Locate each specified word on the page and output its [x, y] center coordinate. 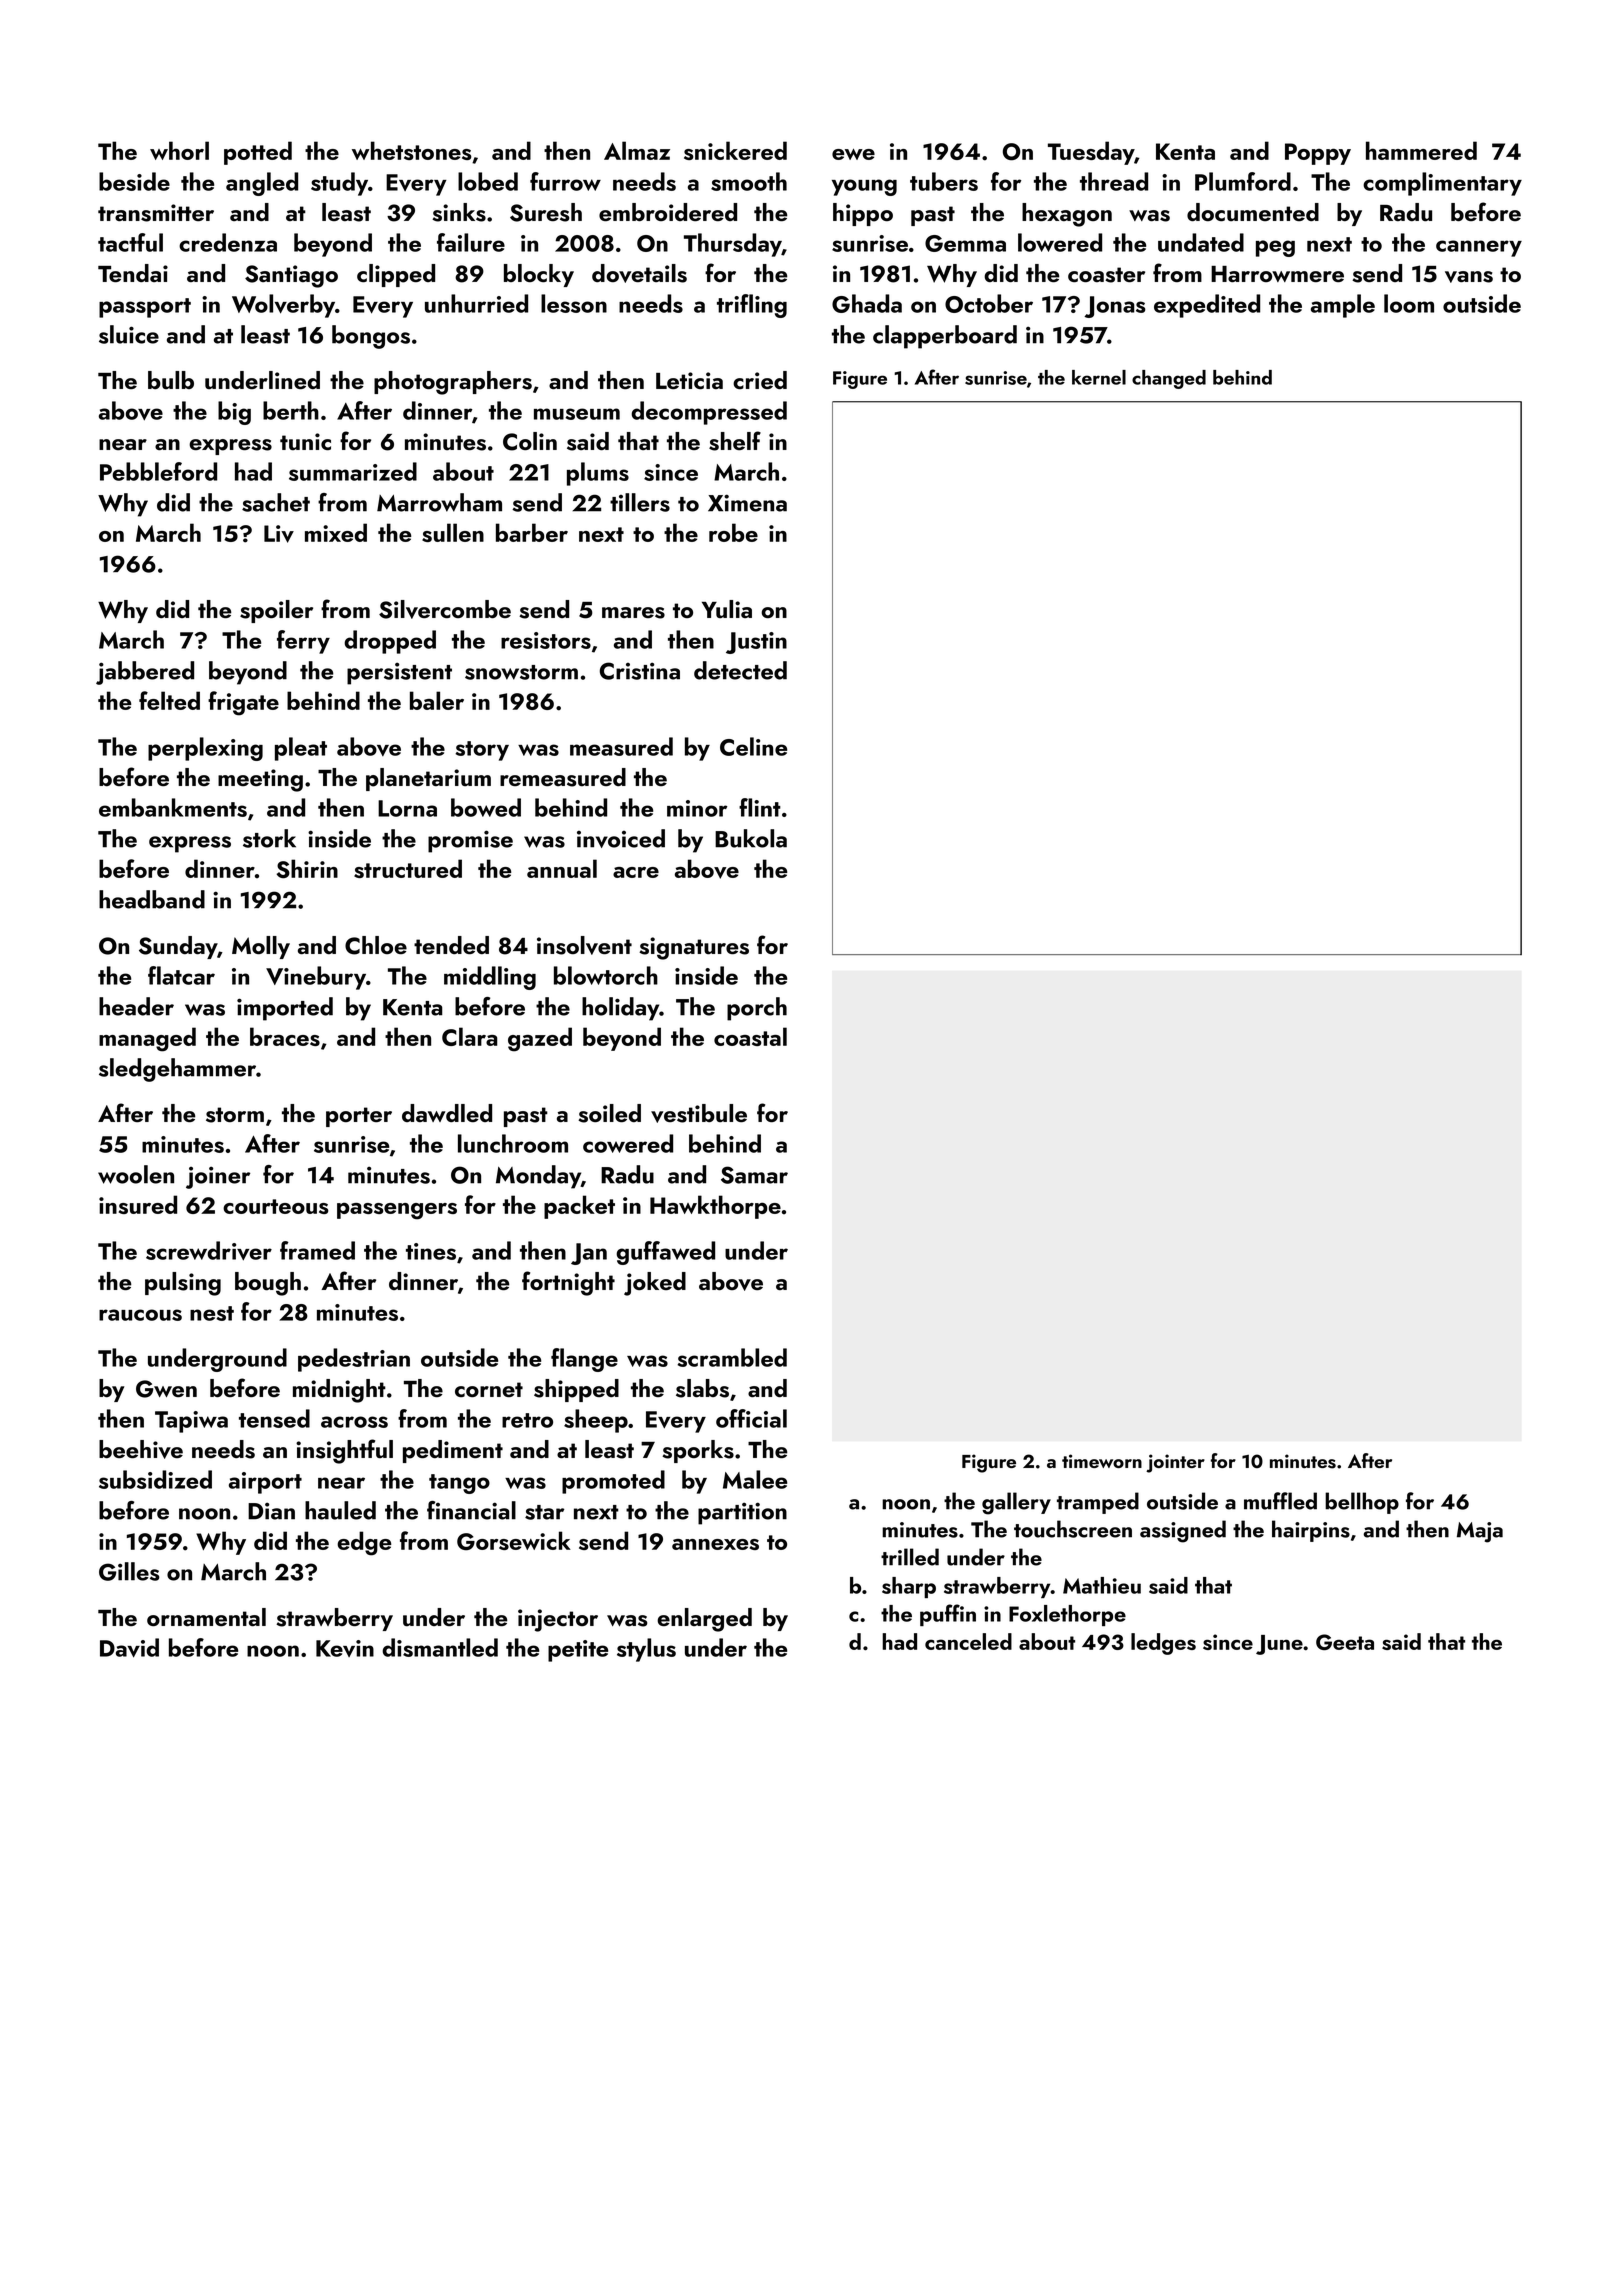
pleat [301, 749]
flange [584, 1360]
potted [258, 153]
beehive [141, 1449]
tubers [944, 181]
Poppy [1318, 154]
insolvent [584, 945]
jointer [1175, 1463]
